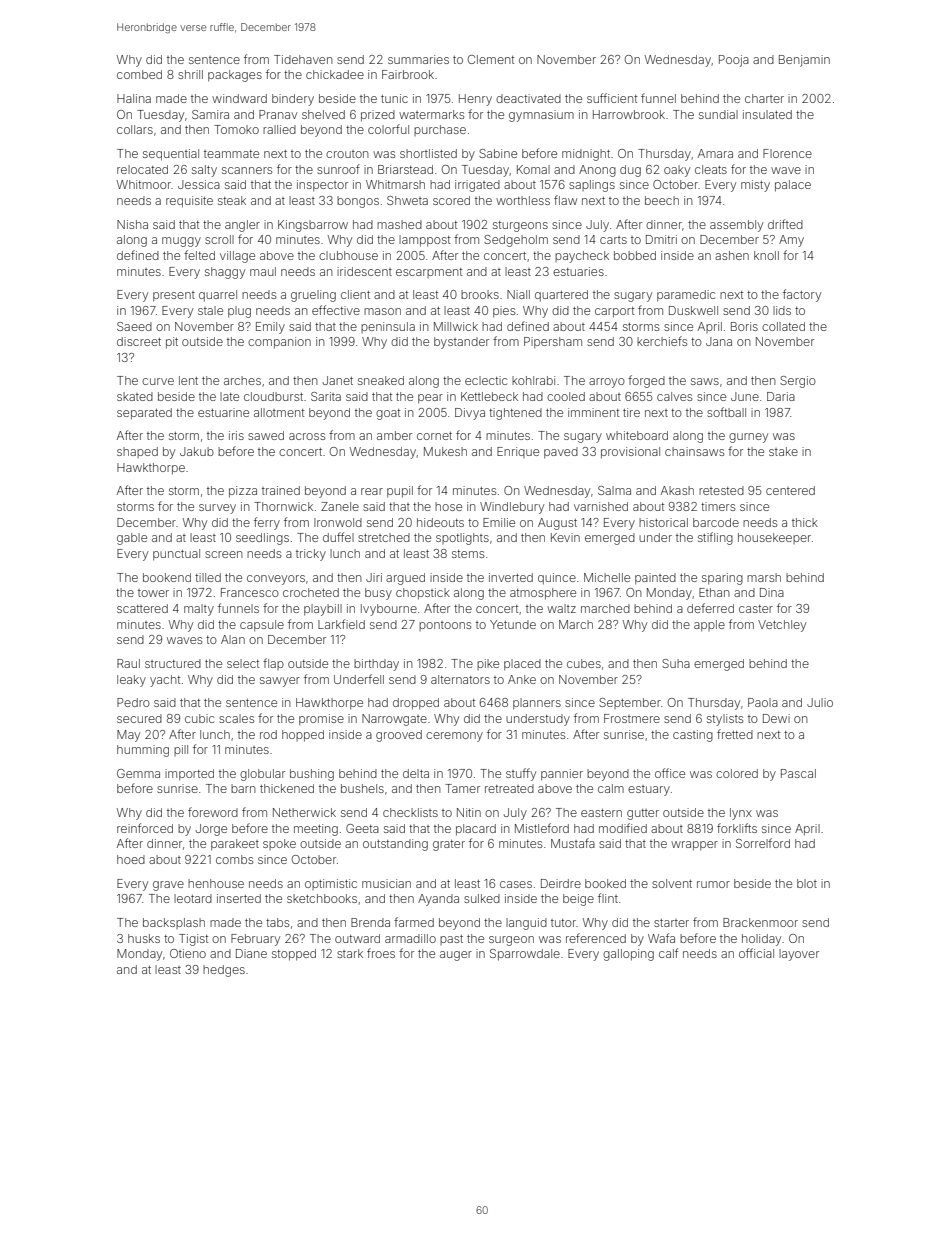 This screenshot has width=952, height=1233. Describe the element at coordinates (745, 396) in the screenshot. I see `June` at that location.
